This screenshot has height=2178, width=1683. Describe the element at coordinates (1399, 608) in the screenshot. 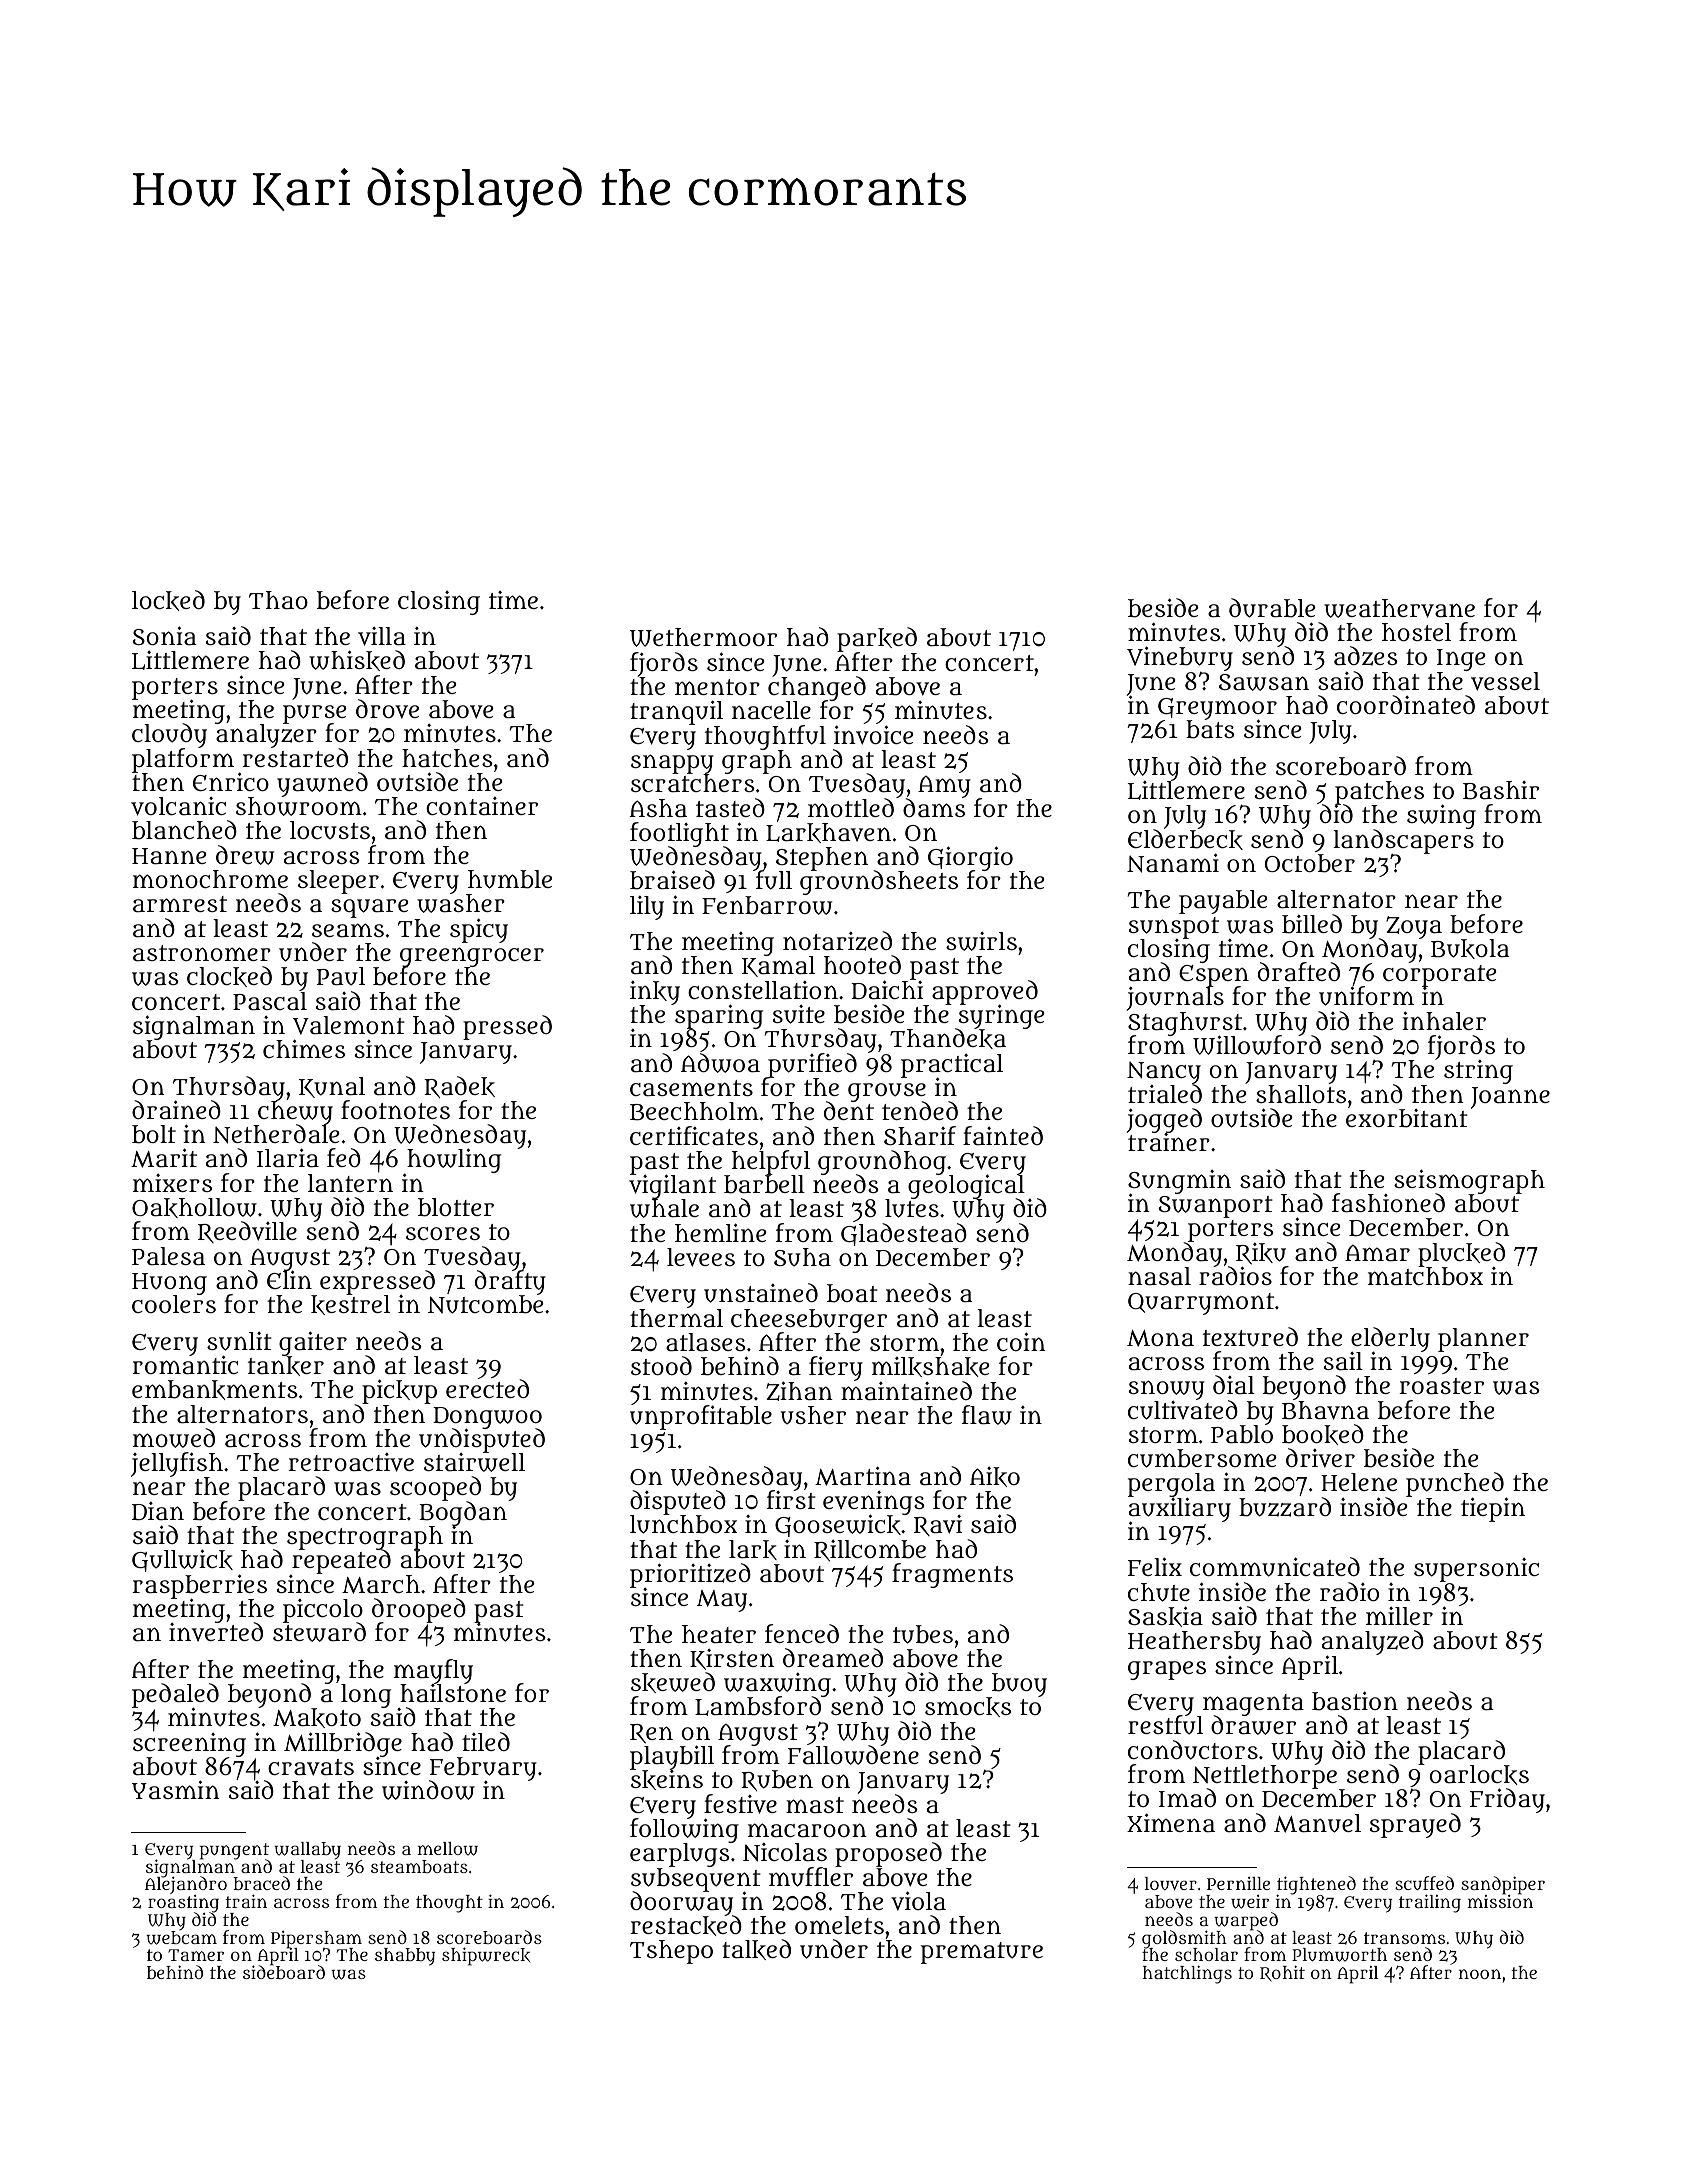

I see `weathervane` at that location.
